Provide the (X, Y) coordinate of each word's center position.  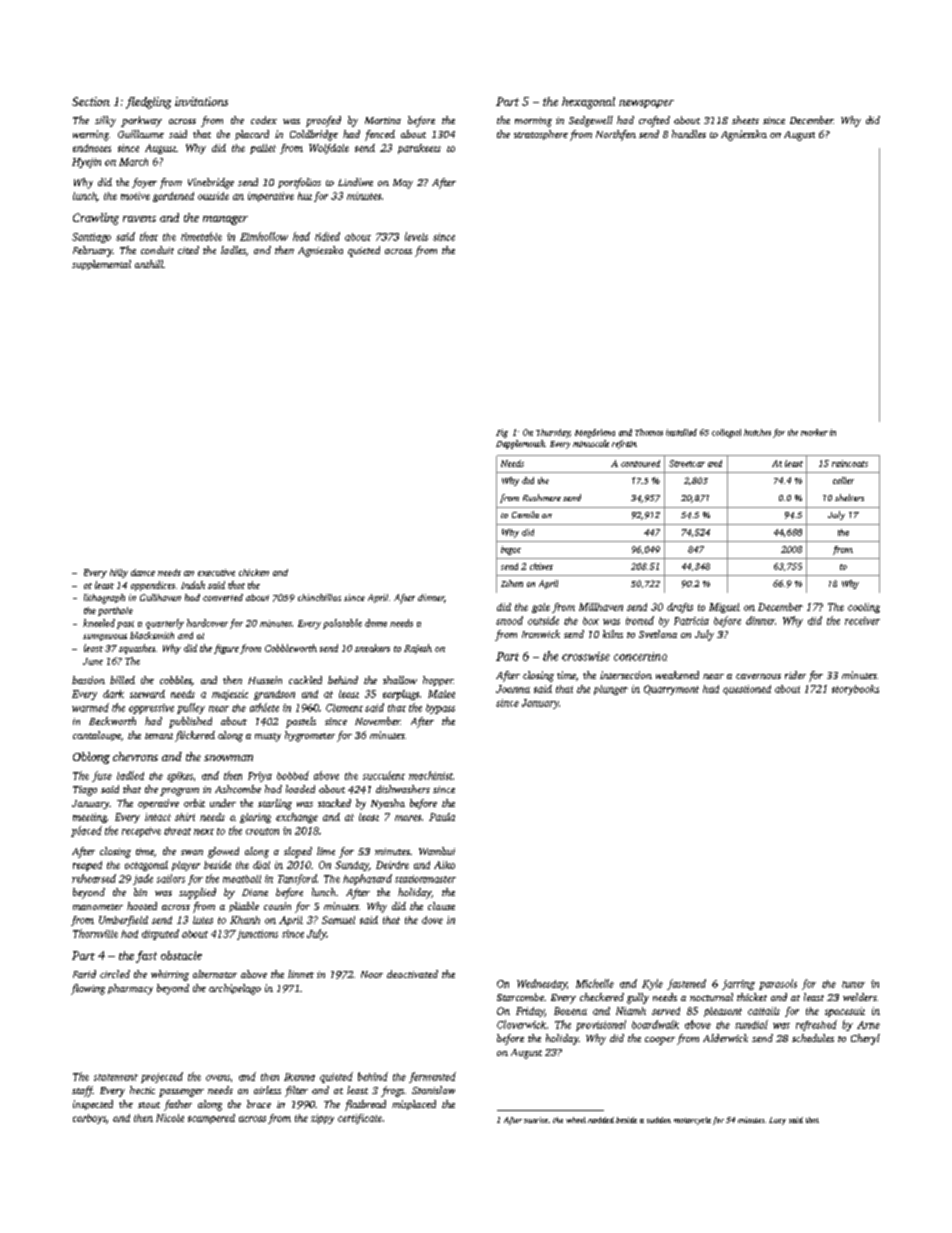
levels (416, 236)
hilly (119, 573)
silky (105, 121)
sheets (745, 120)
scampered (211, 1119)
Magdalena (595, 433)
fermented (432, 1077)
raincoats (850, 463)
